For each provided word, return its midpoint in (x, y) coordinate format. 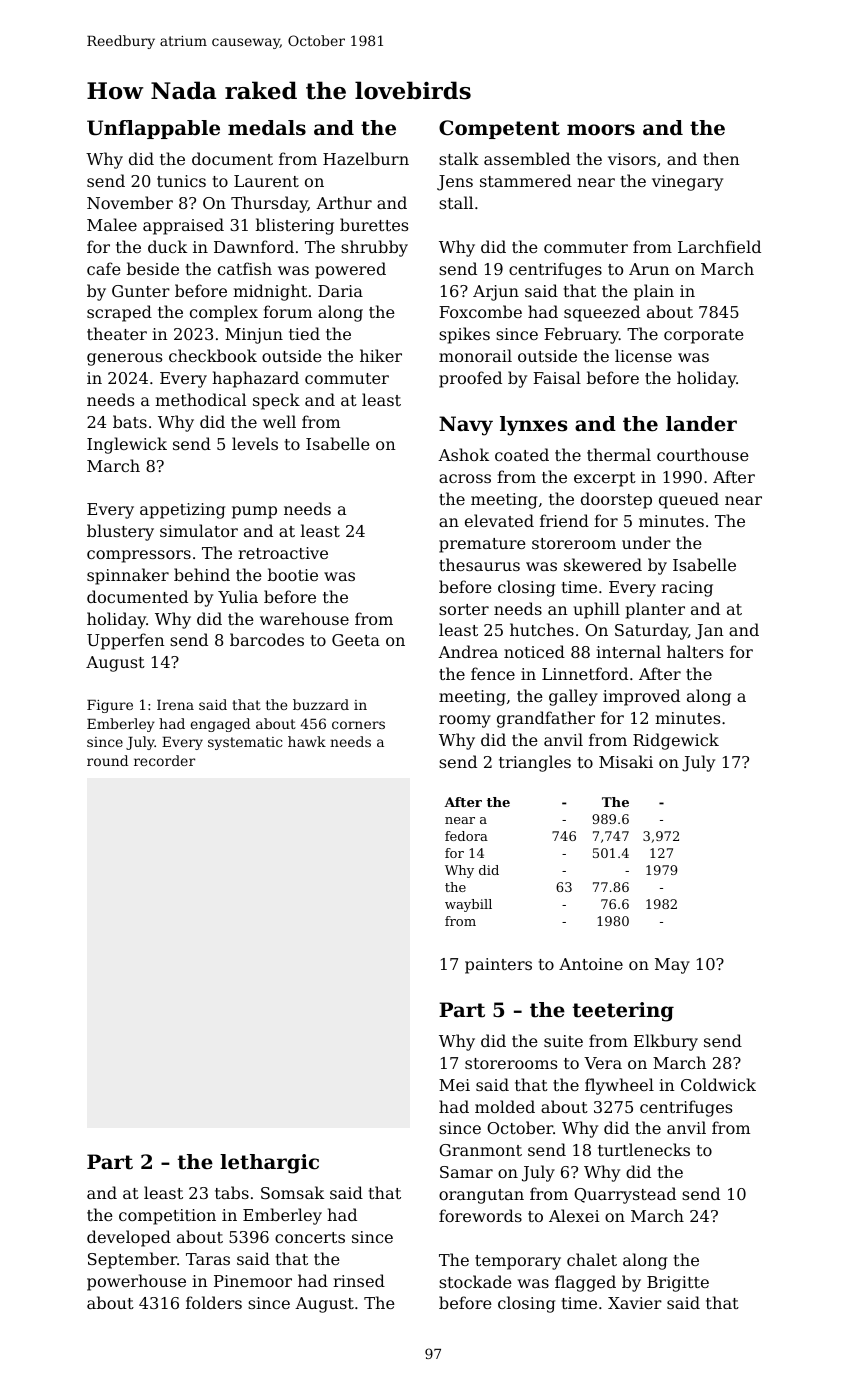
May (672, 966)
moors (601, 130)
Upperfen (126, 641)
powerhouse (136, 1282)
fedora (466, 836)
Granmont (480, 1150)
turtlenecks (644, 1149)
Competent (499, 129)
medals (267, 128)
